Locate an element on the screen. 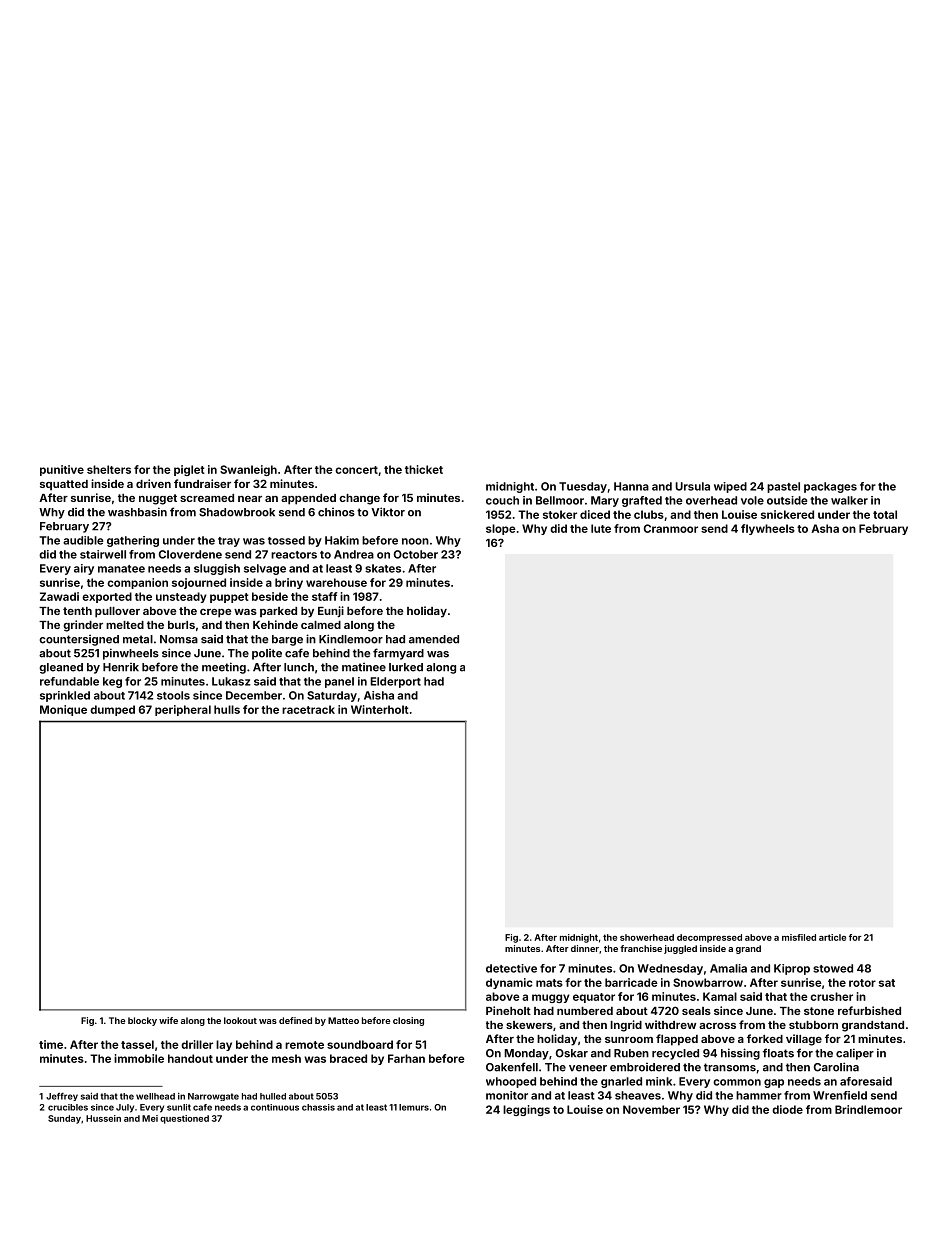 The image size is (952, 1233). Asha is located at coordinates (825, 528).
